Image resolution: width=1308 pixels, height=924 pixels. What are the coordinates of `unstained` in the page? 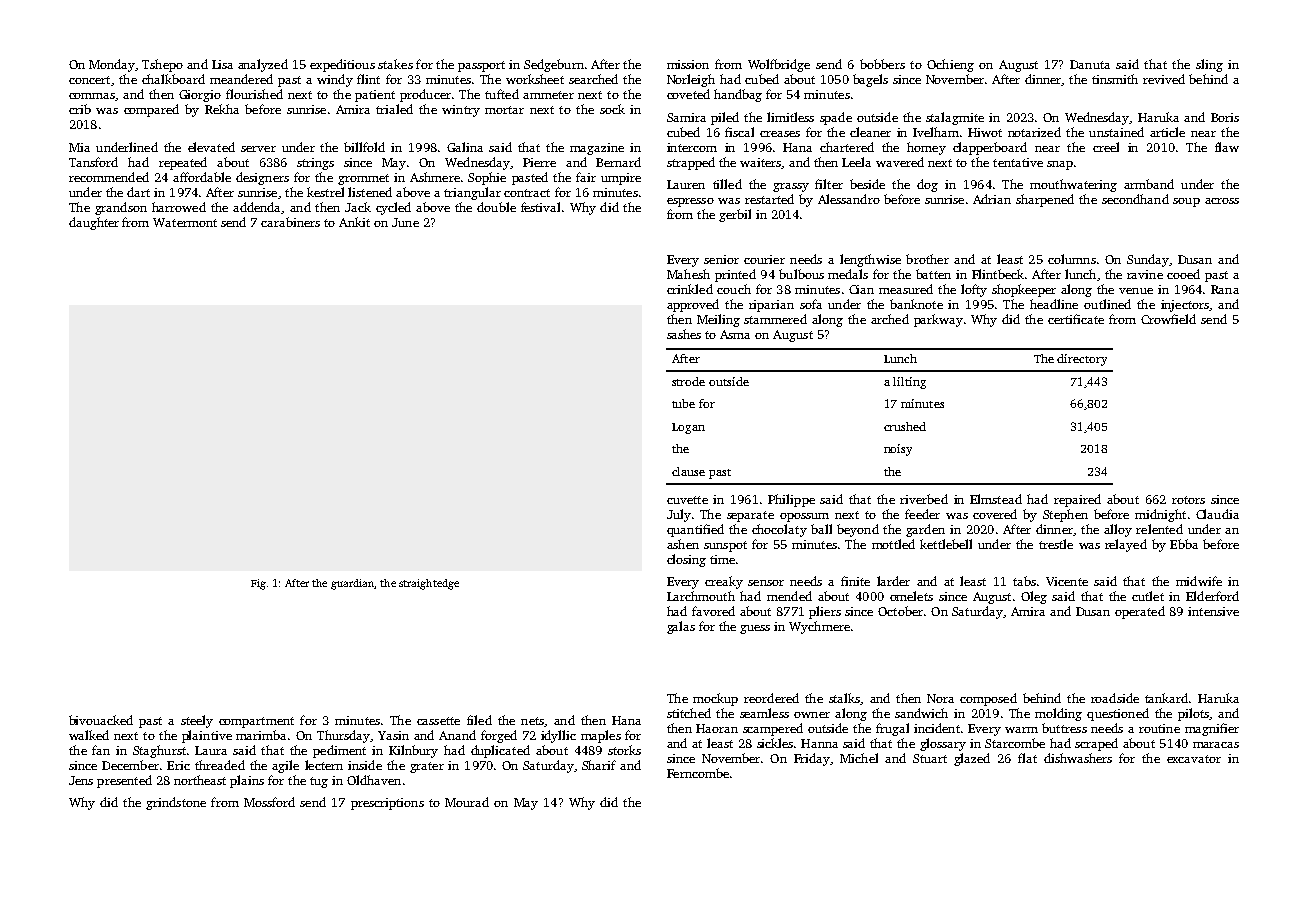 It's located at (1116, 132).
